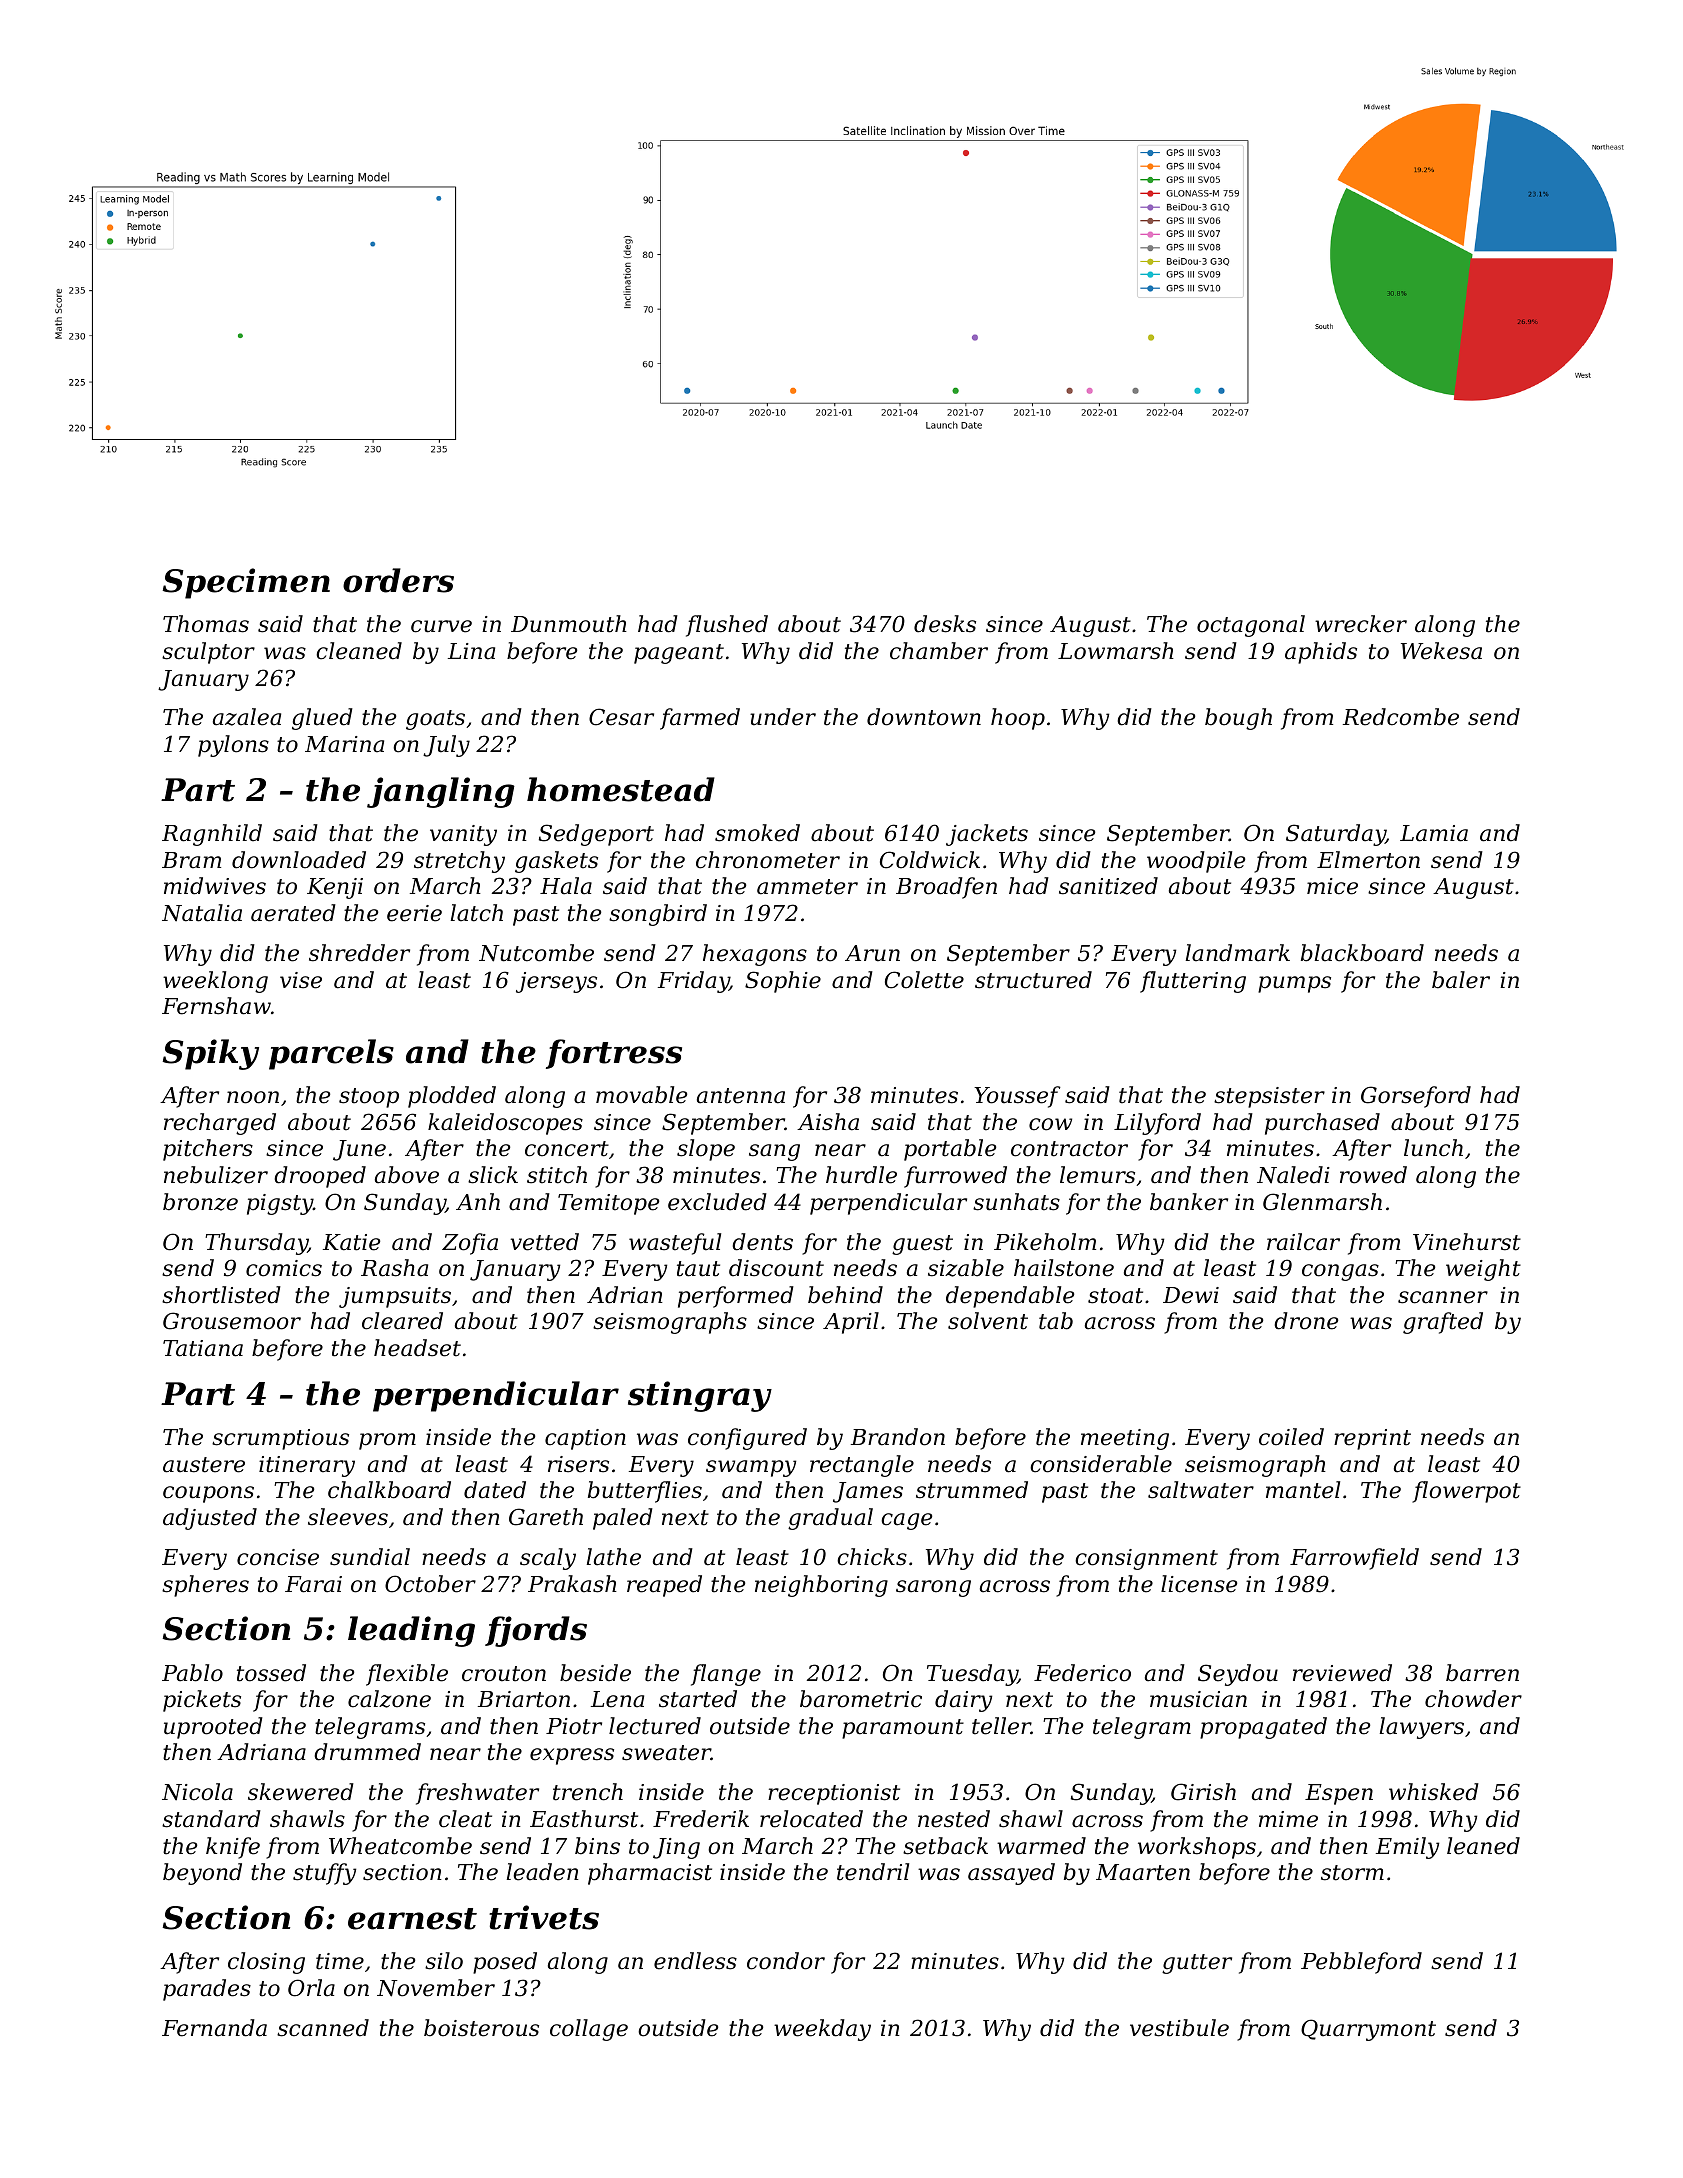 The width and height of the screenshot is (1683, 2178). I want to click on license, so click(1199, 1584).
